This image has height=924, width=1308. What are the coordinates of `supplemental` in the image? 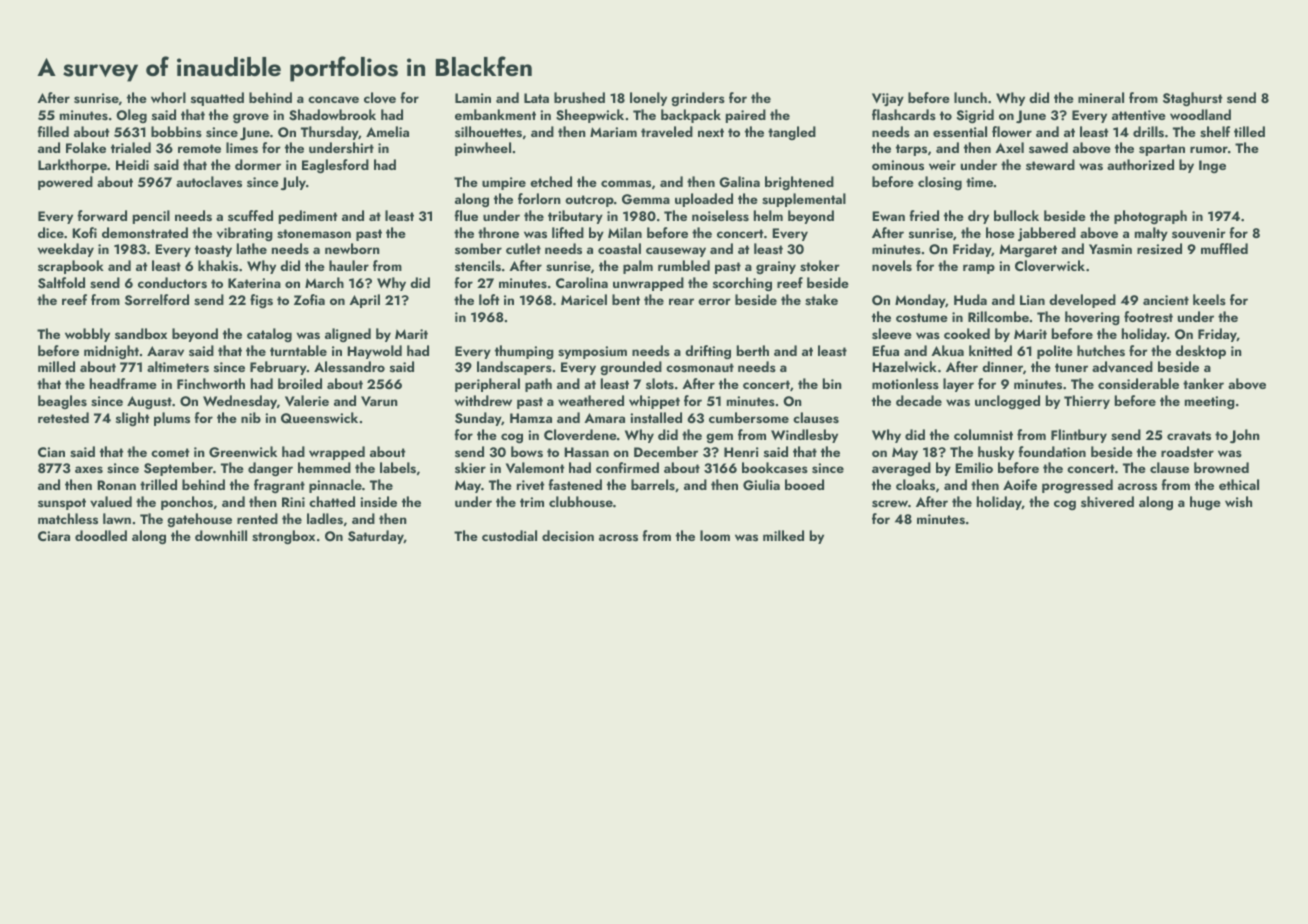 It's located at (804, 200).
